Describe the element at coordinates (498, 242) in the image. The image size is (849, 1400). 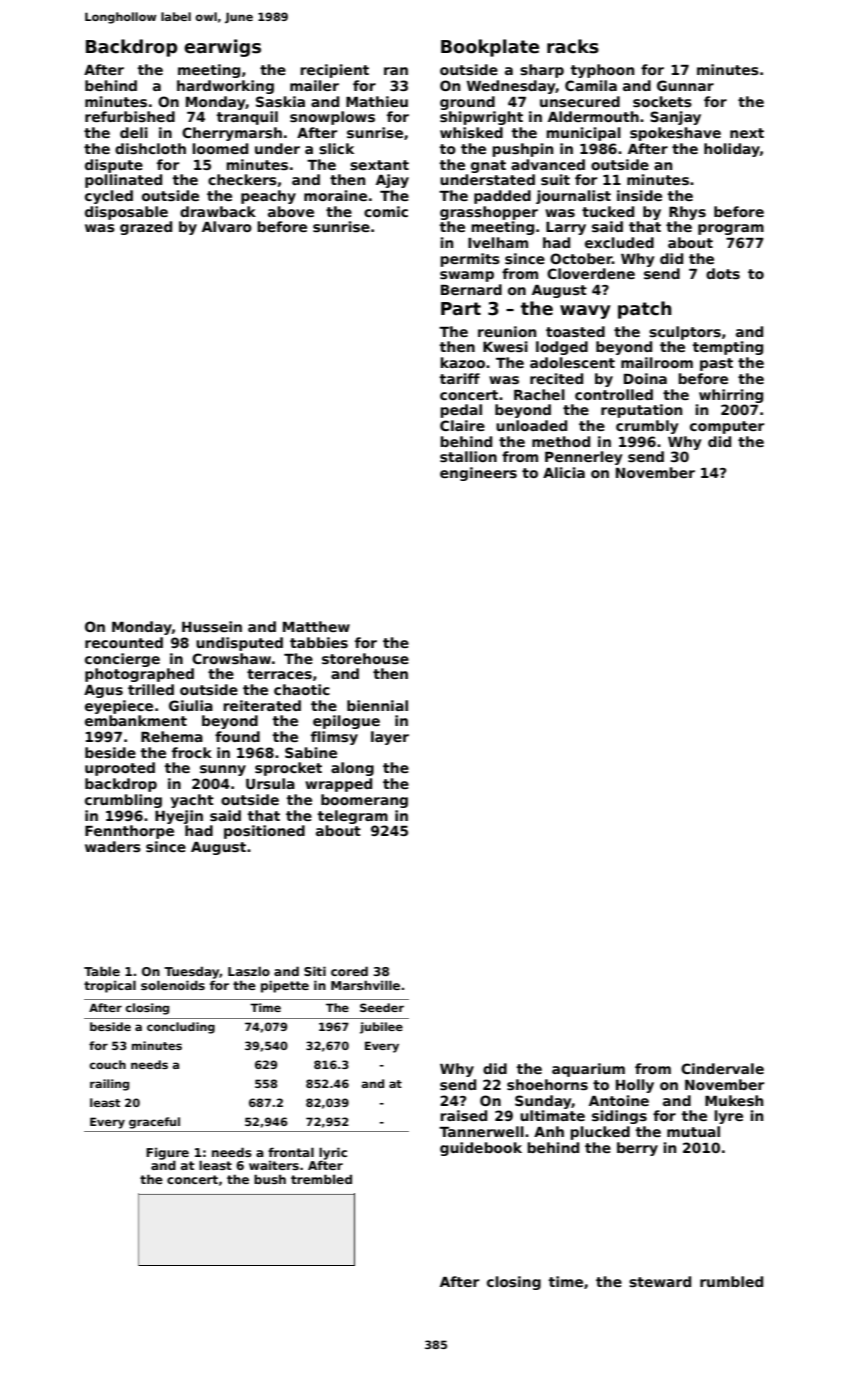
I see `Ivelham` at that location.
